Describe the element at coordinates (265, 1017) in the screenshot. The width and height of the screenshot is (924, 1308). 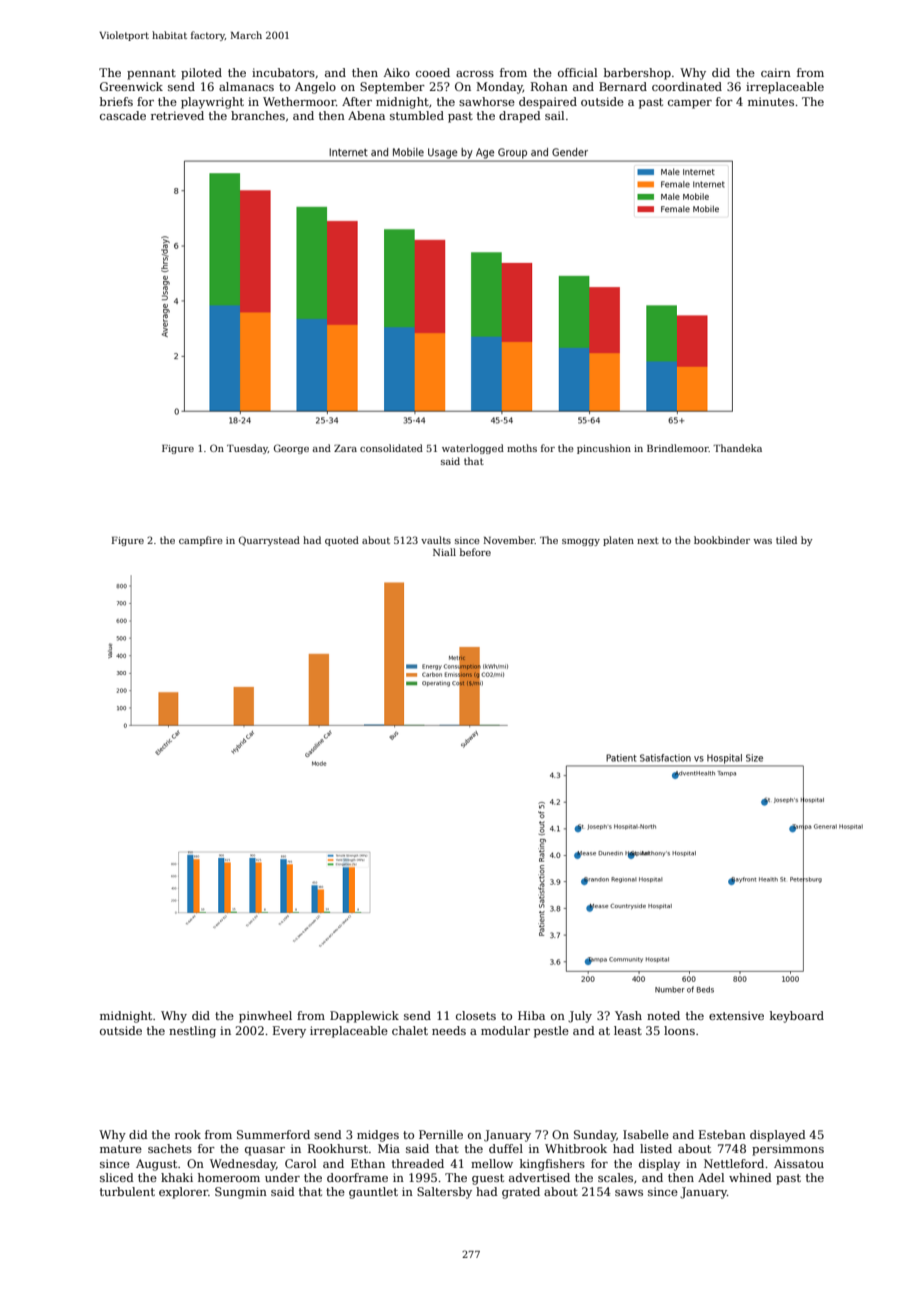
I see `pinwheel` at that location.
